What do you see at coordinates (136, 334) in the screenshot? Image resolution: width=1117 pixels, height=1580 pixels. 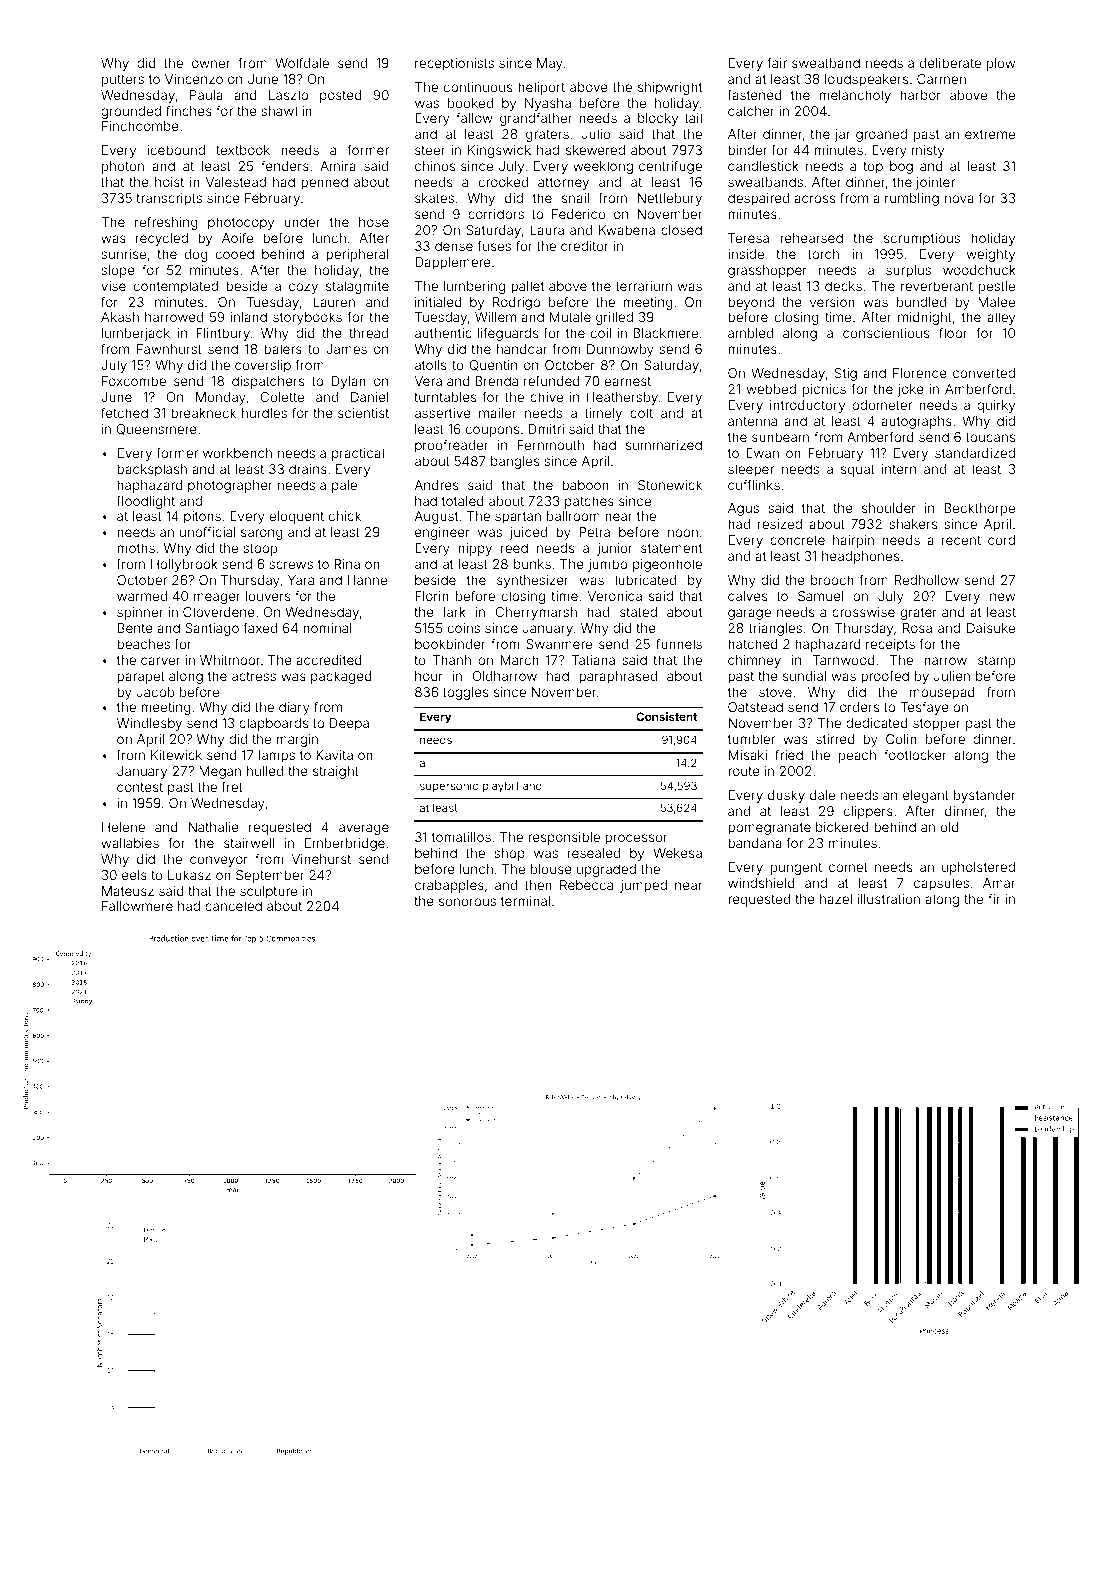 I see `lumberjack` at bounding box center [136, 334].
